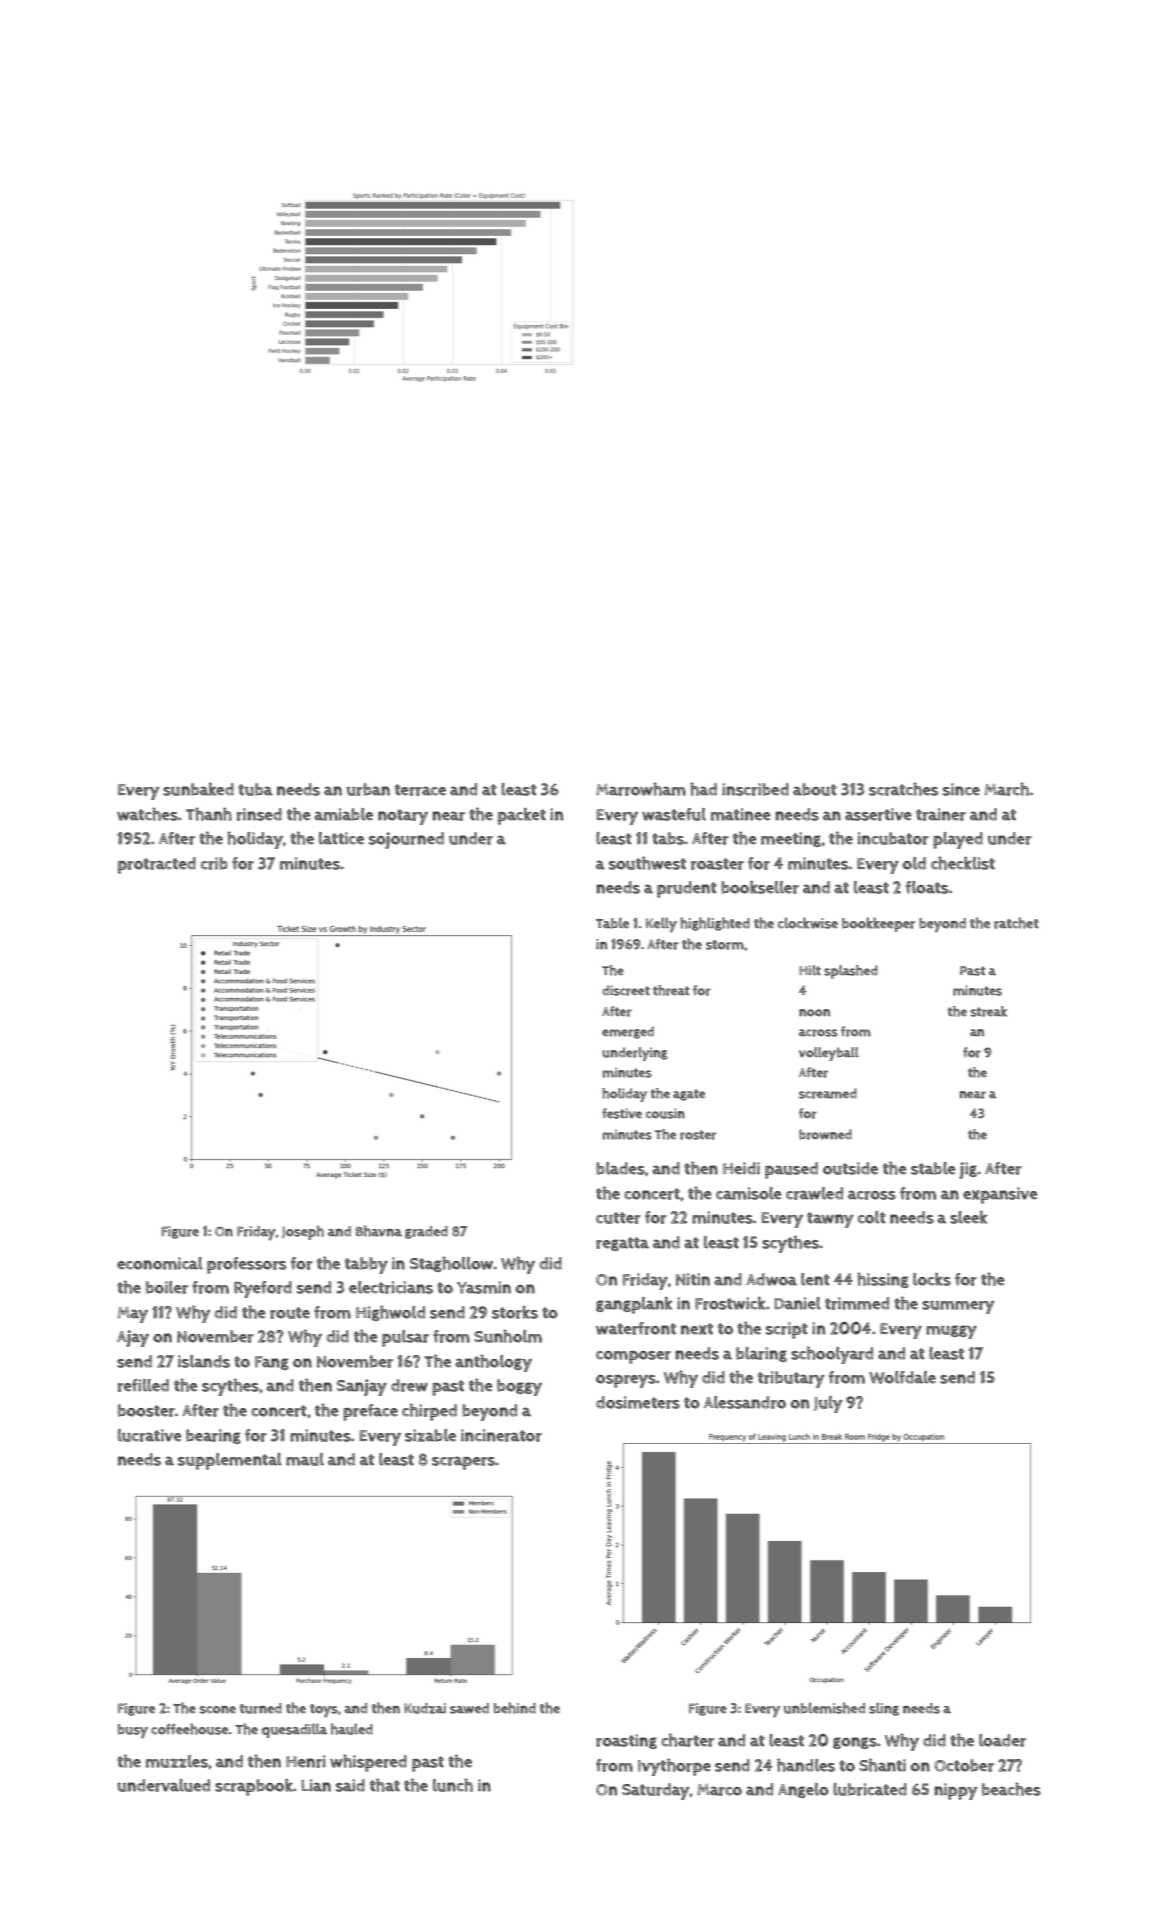 The height and width of the screenshot is (1911, 1160). I want to click on loader, so click(1002, 1740).
